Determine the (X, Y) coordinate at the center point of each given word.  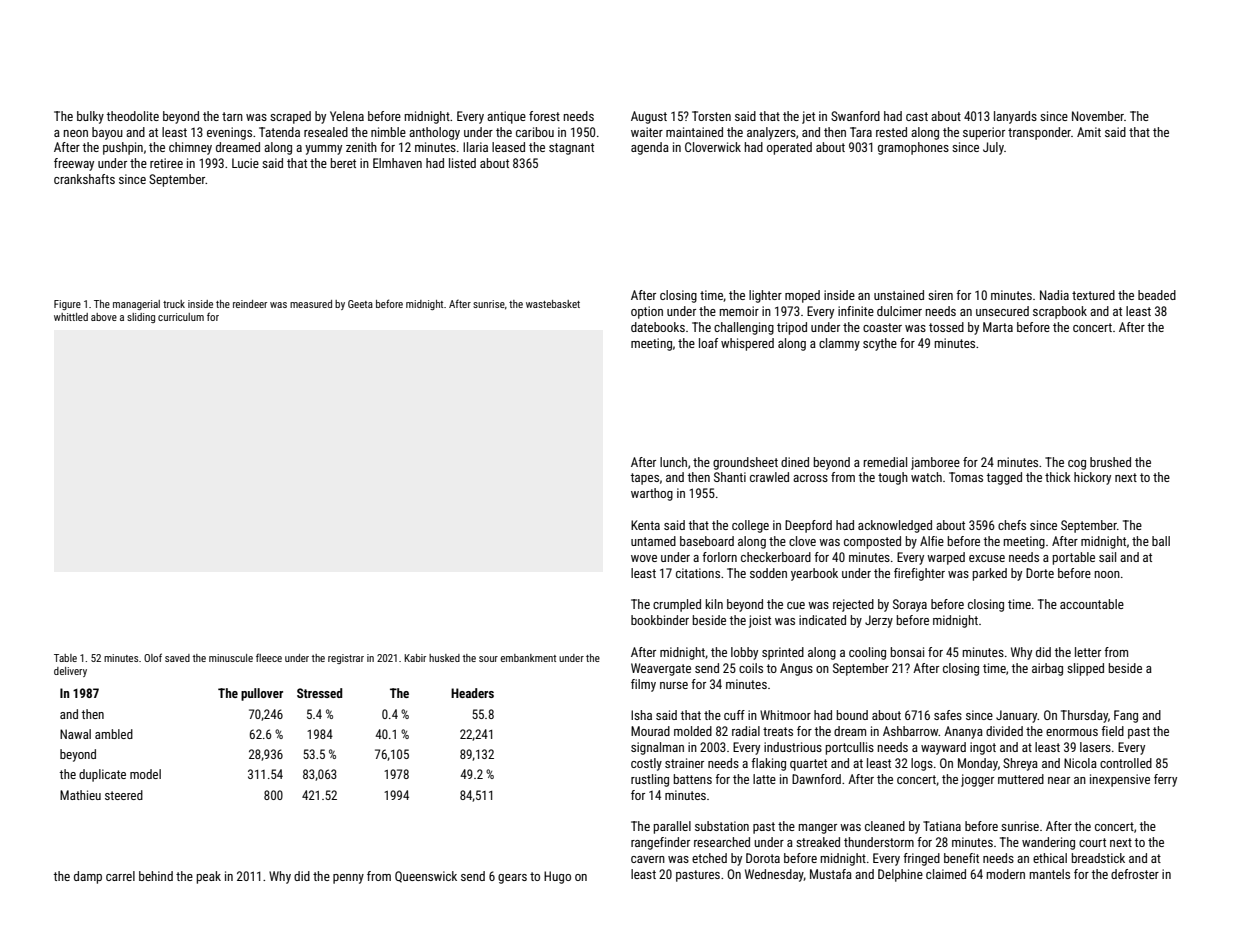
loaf (708, 343)
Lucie (245, 163)
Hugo (557, 877)
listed (462, 163)
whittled (71, 317)
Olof (153, 657)
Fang (1126, 716)
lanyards (1015, 117)
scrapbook (1060, 312)
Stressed (319, 693)
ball (1161, 541)
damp (88, 877)
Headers (472, 693)
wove (644, 558)
